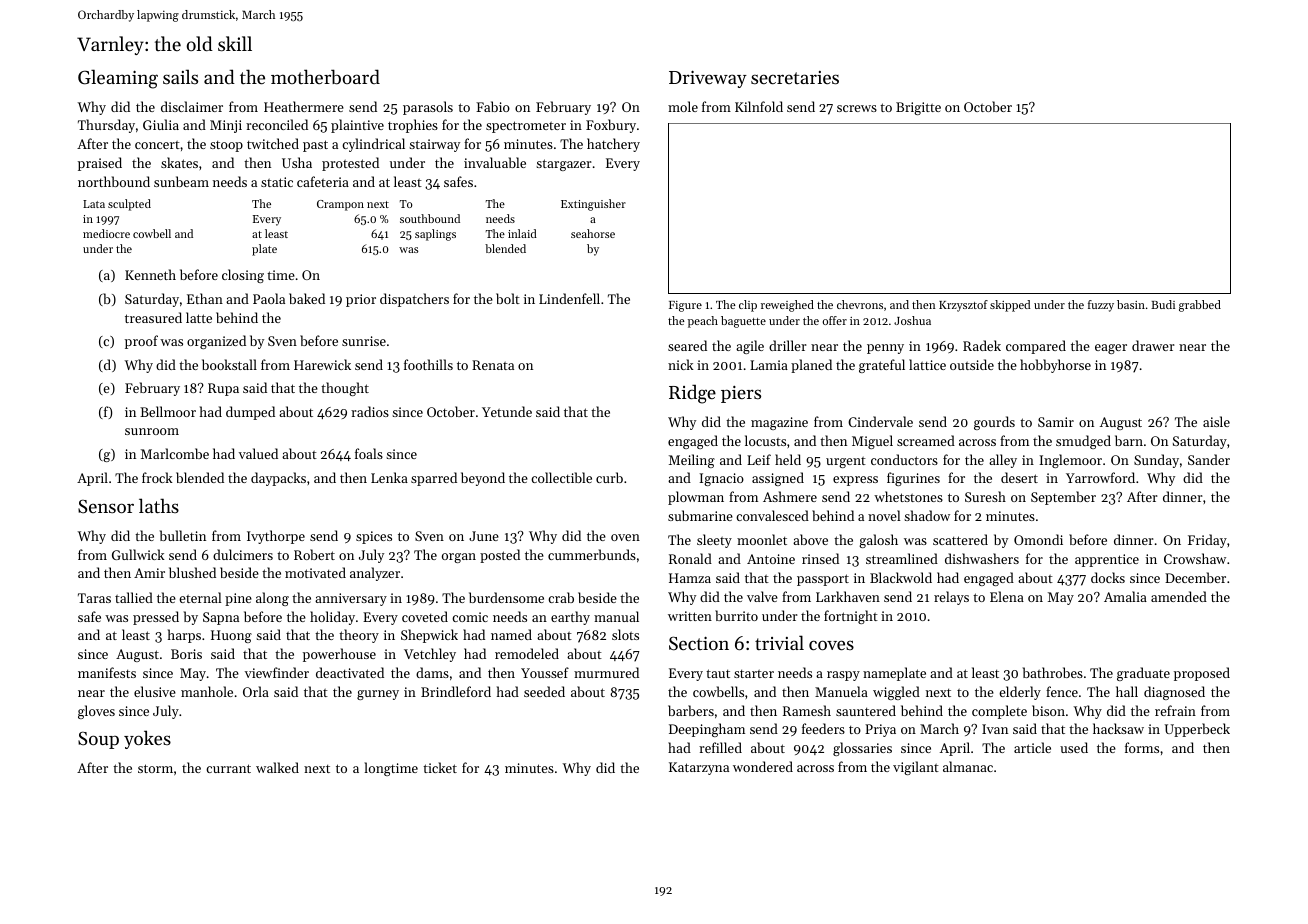 This screenshot has width=1308, height=924. I want to click on skipped, so click(1010, 306).
